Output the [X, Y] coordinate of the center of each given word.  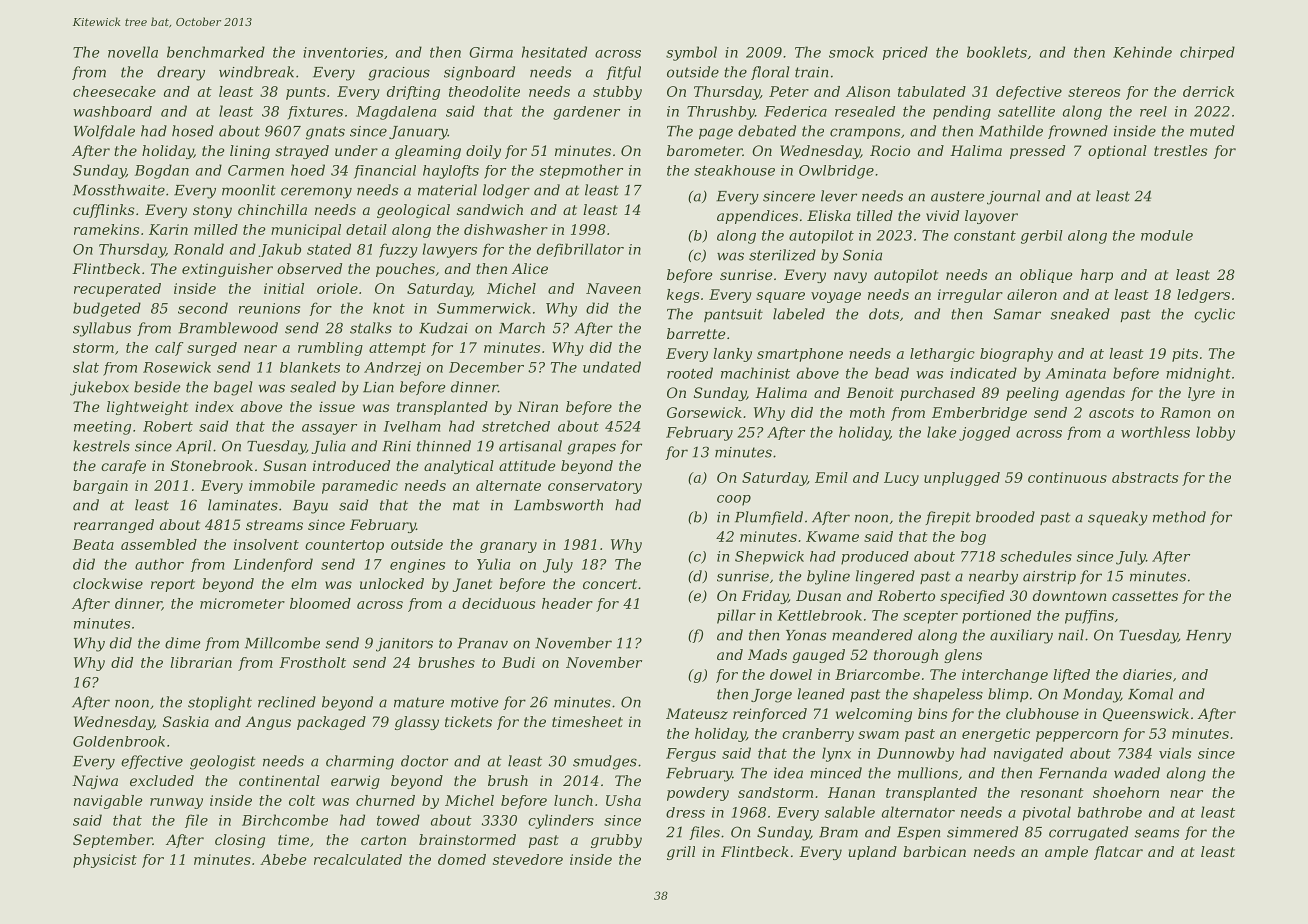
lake [941, 432]
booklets [997, 52]
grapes [591, 449]
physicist [105, 861]
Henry [1208, 637]
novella [133, 52]
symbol [691, 53]
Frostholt [312, 662]
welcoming [874, 715]
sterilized [782, 255]
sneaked [1080, 314]
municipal [306, 231]
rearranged [114, 526]
